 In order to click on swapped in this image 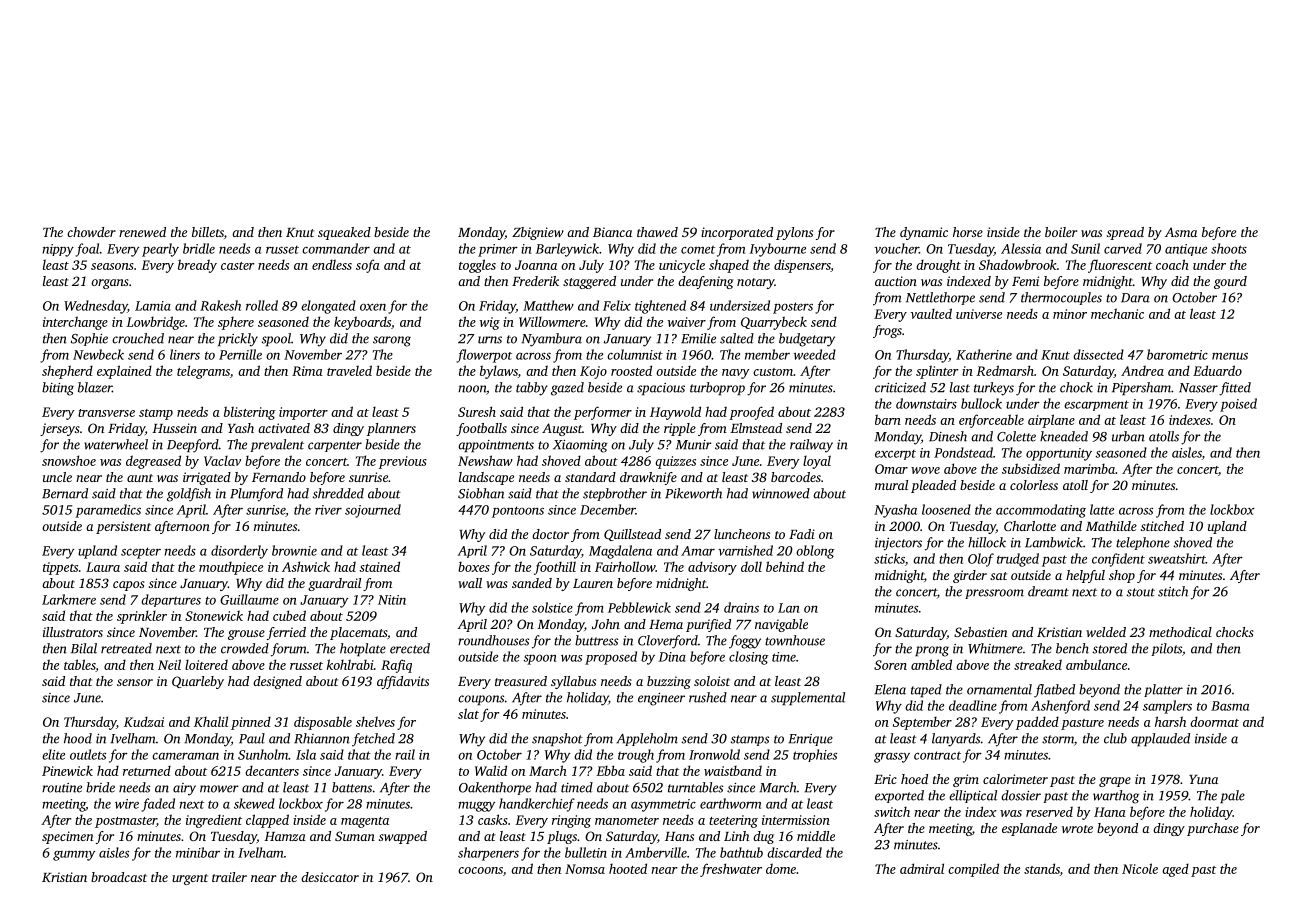, I will do `click(403, 837)`.
